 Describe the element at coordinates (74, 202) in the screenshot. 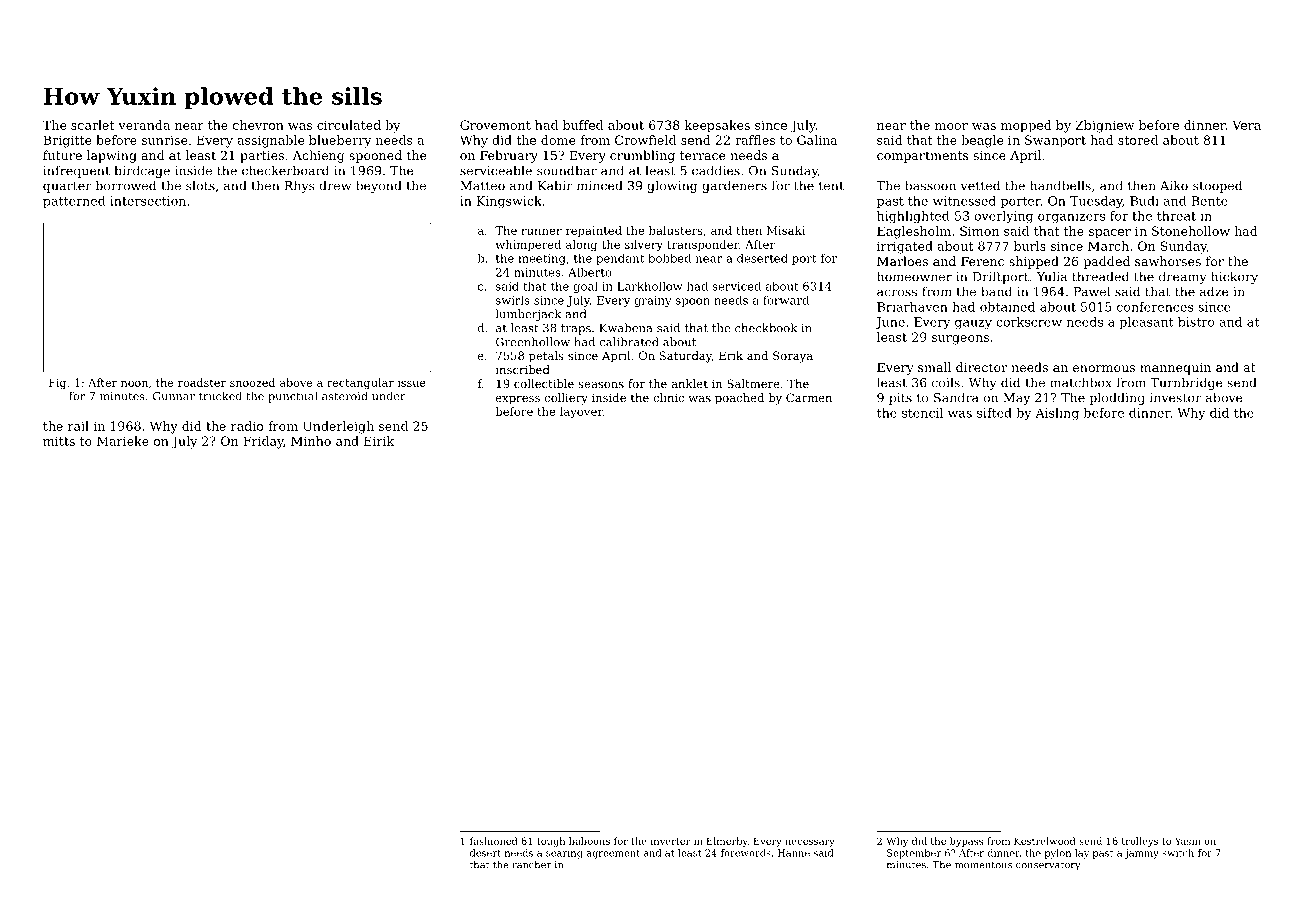

I see `patterned` at that location.
